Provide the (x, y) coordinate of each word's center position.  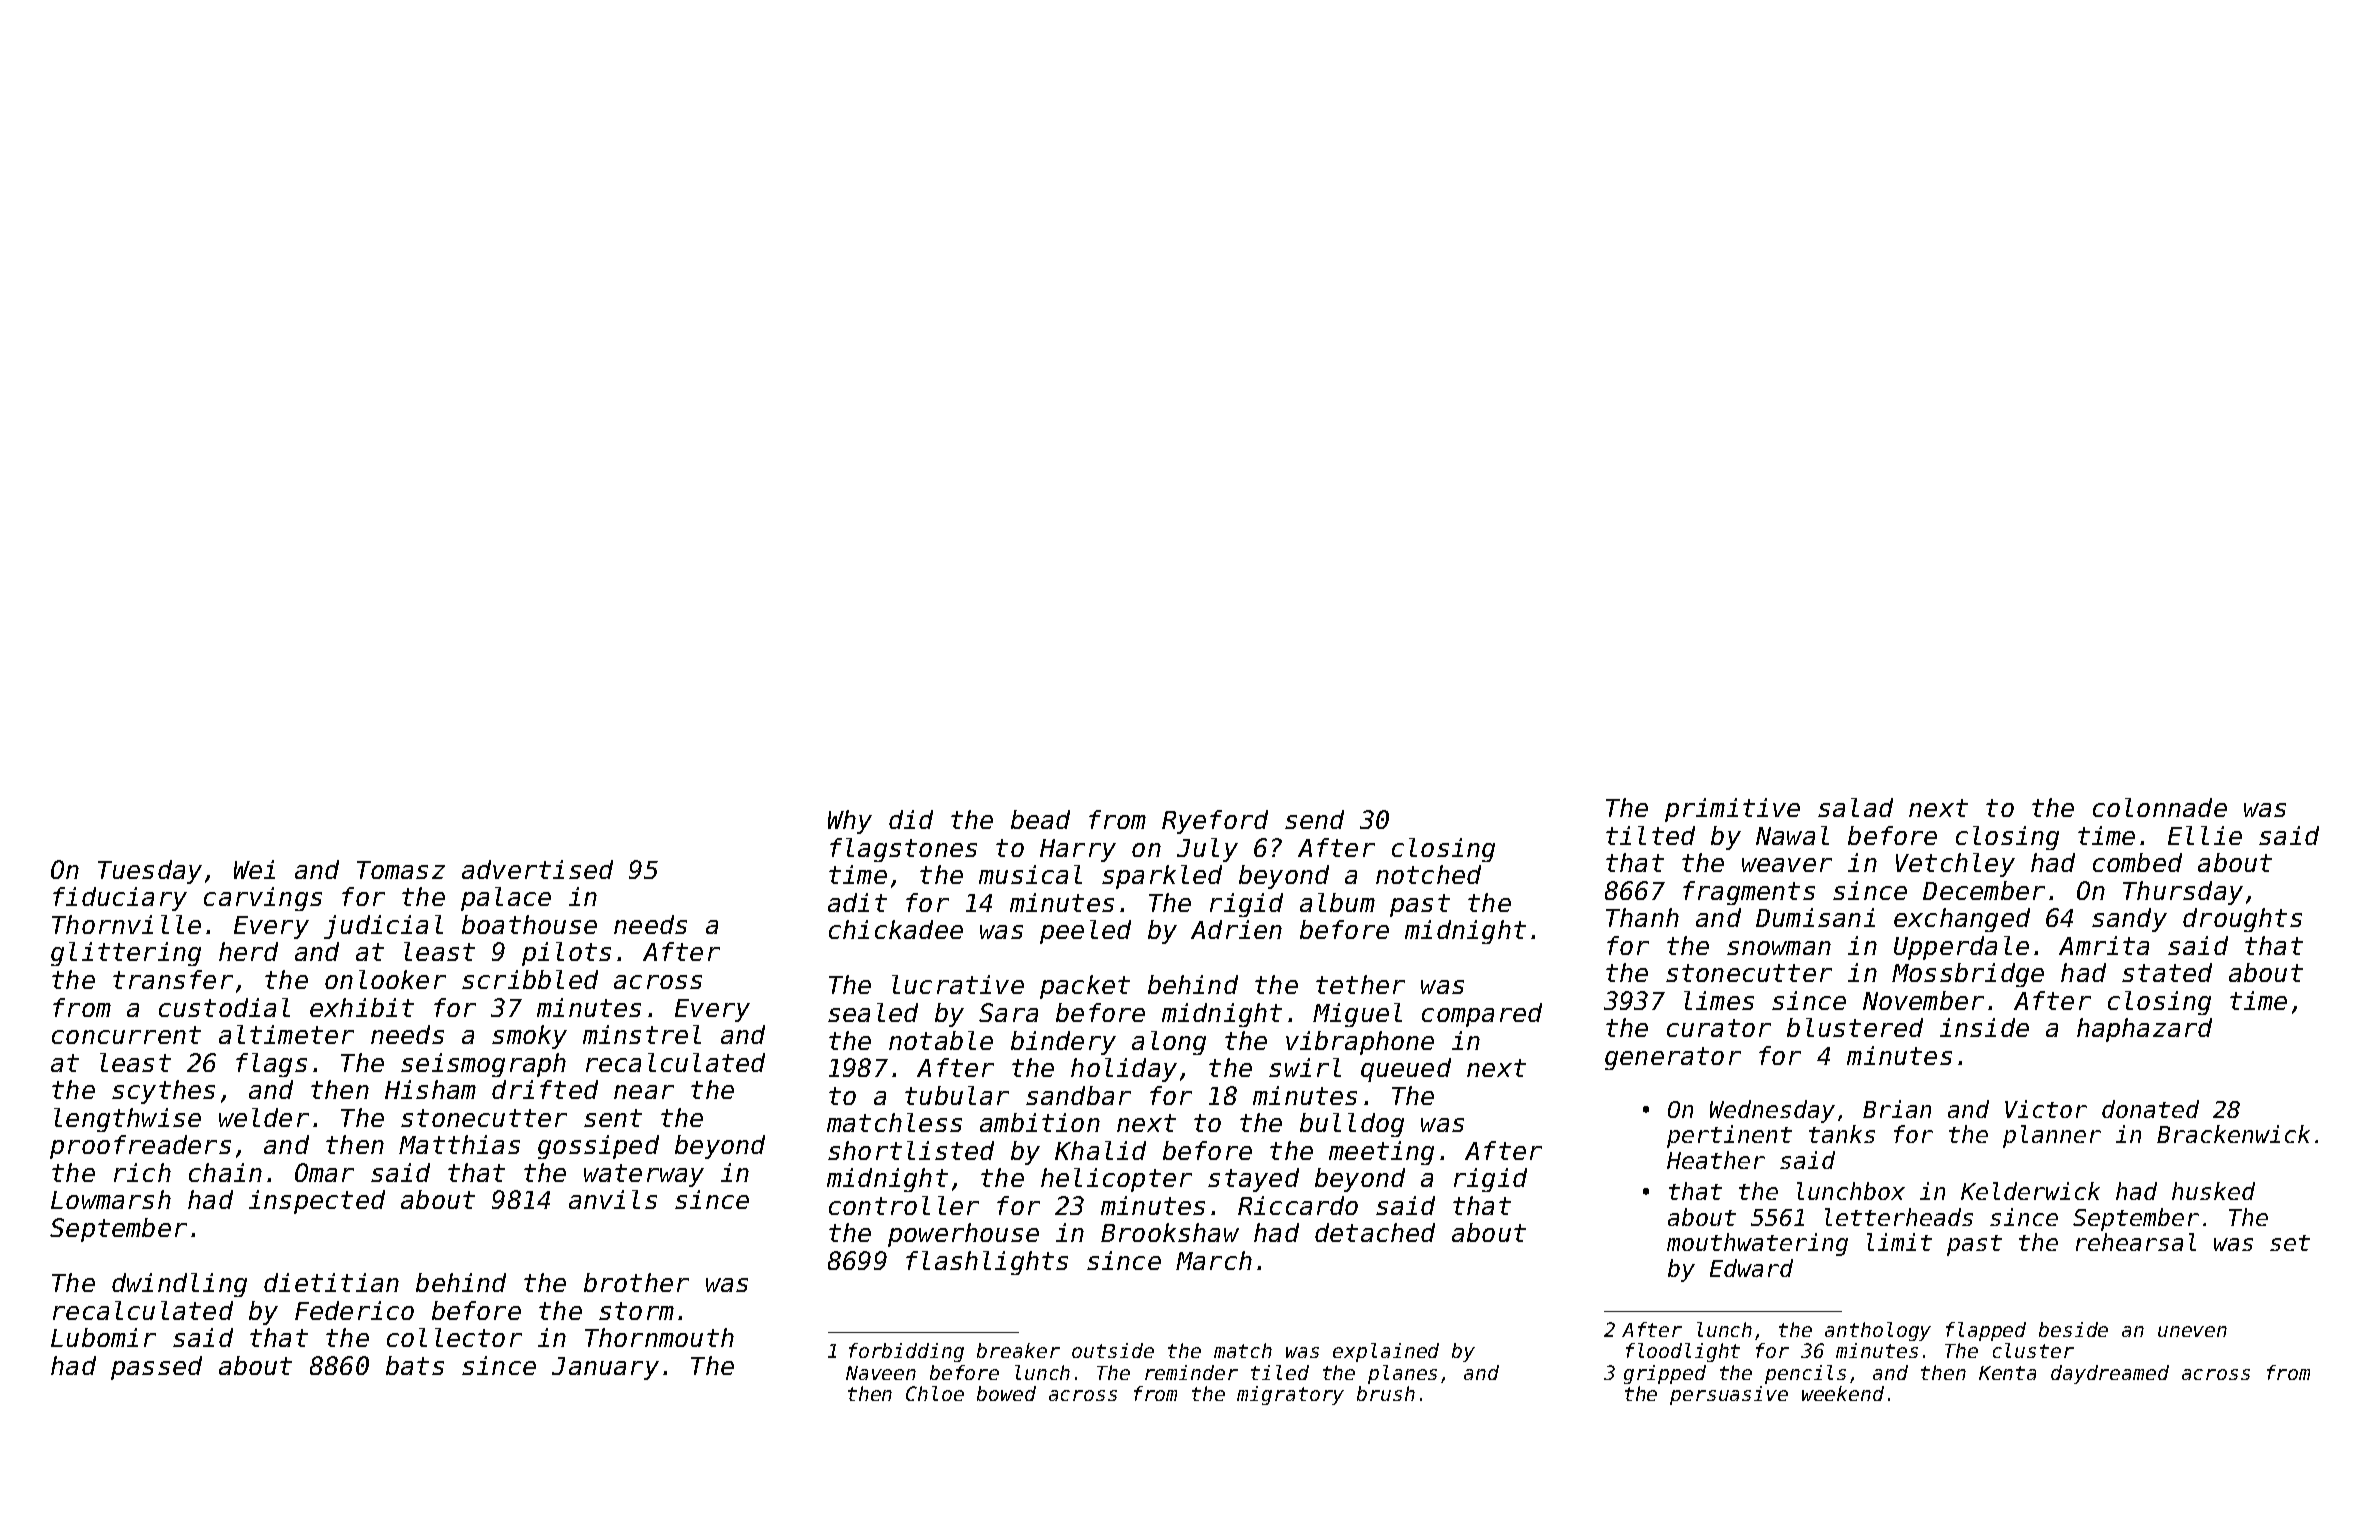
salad (1855, 807)
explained (1386, 1352)
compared (1482, 1015)
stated (2167, 972)
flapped (1986, 1331)
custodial (224, 1007)
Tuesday (150, 872)
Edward (1751, 1268)
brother (636, 1282)
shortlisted (911, 1150)
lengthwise (127, 1120)
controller (904, 1205)
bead (1040, 819)
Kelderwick (2030, 1191)
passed (156, 1368)
